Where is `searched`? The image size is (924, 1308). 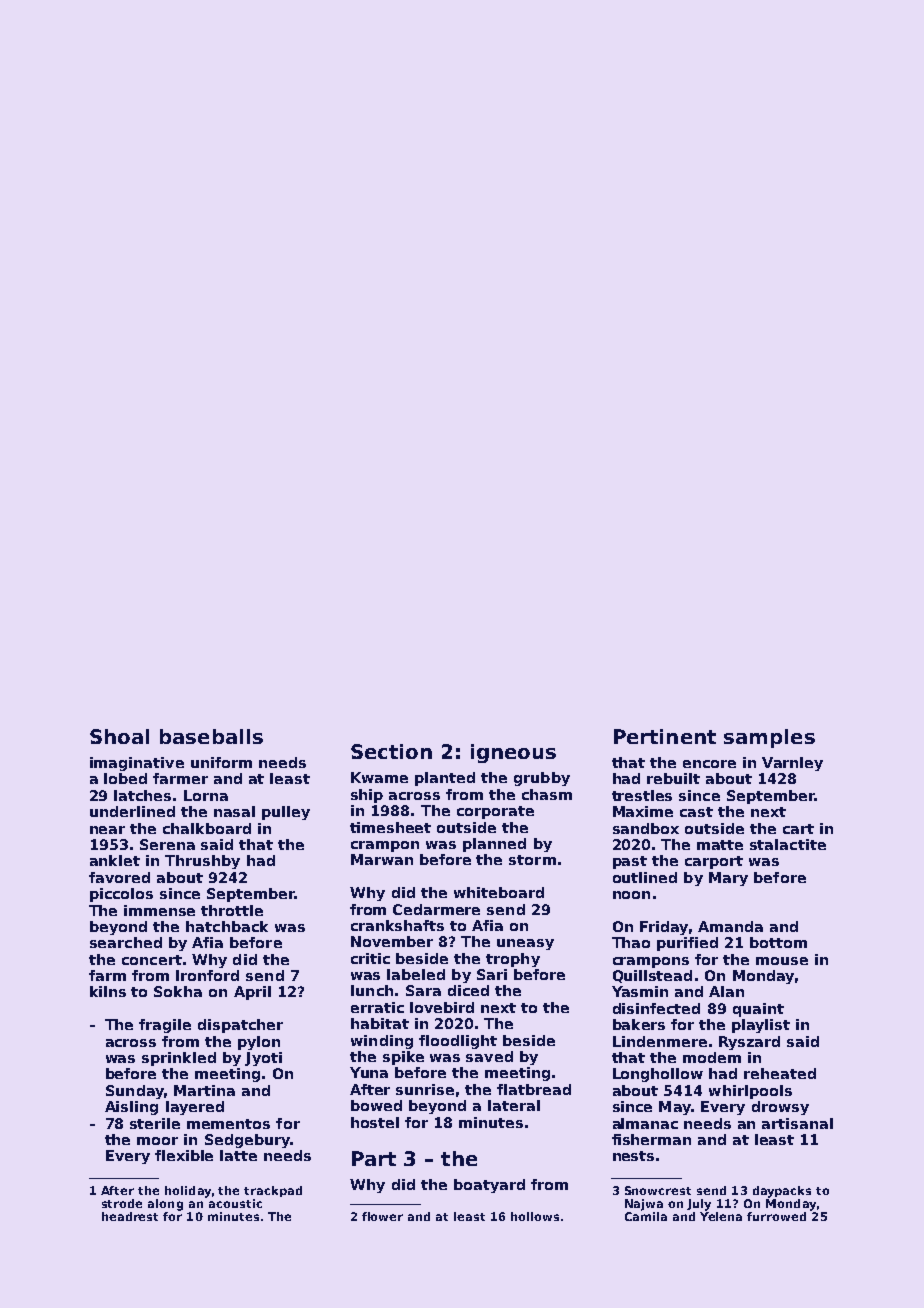 searched is located at coordinates (126, 942).
